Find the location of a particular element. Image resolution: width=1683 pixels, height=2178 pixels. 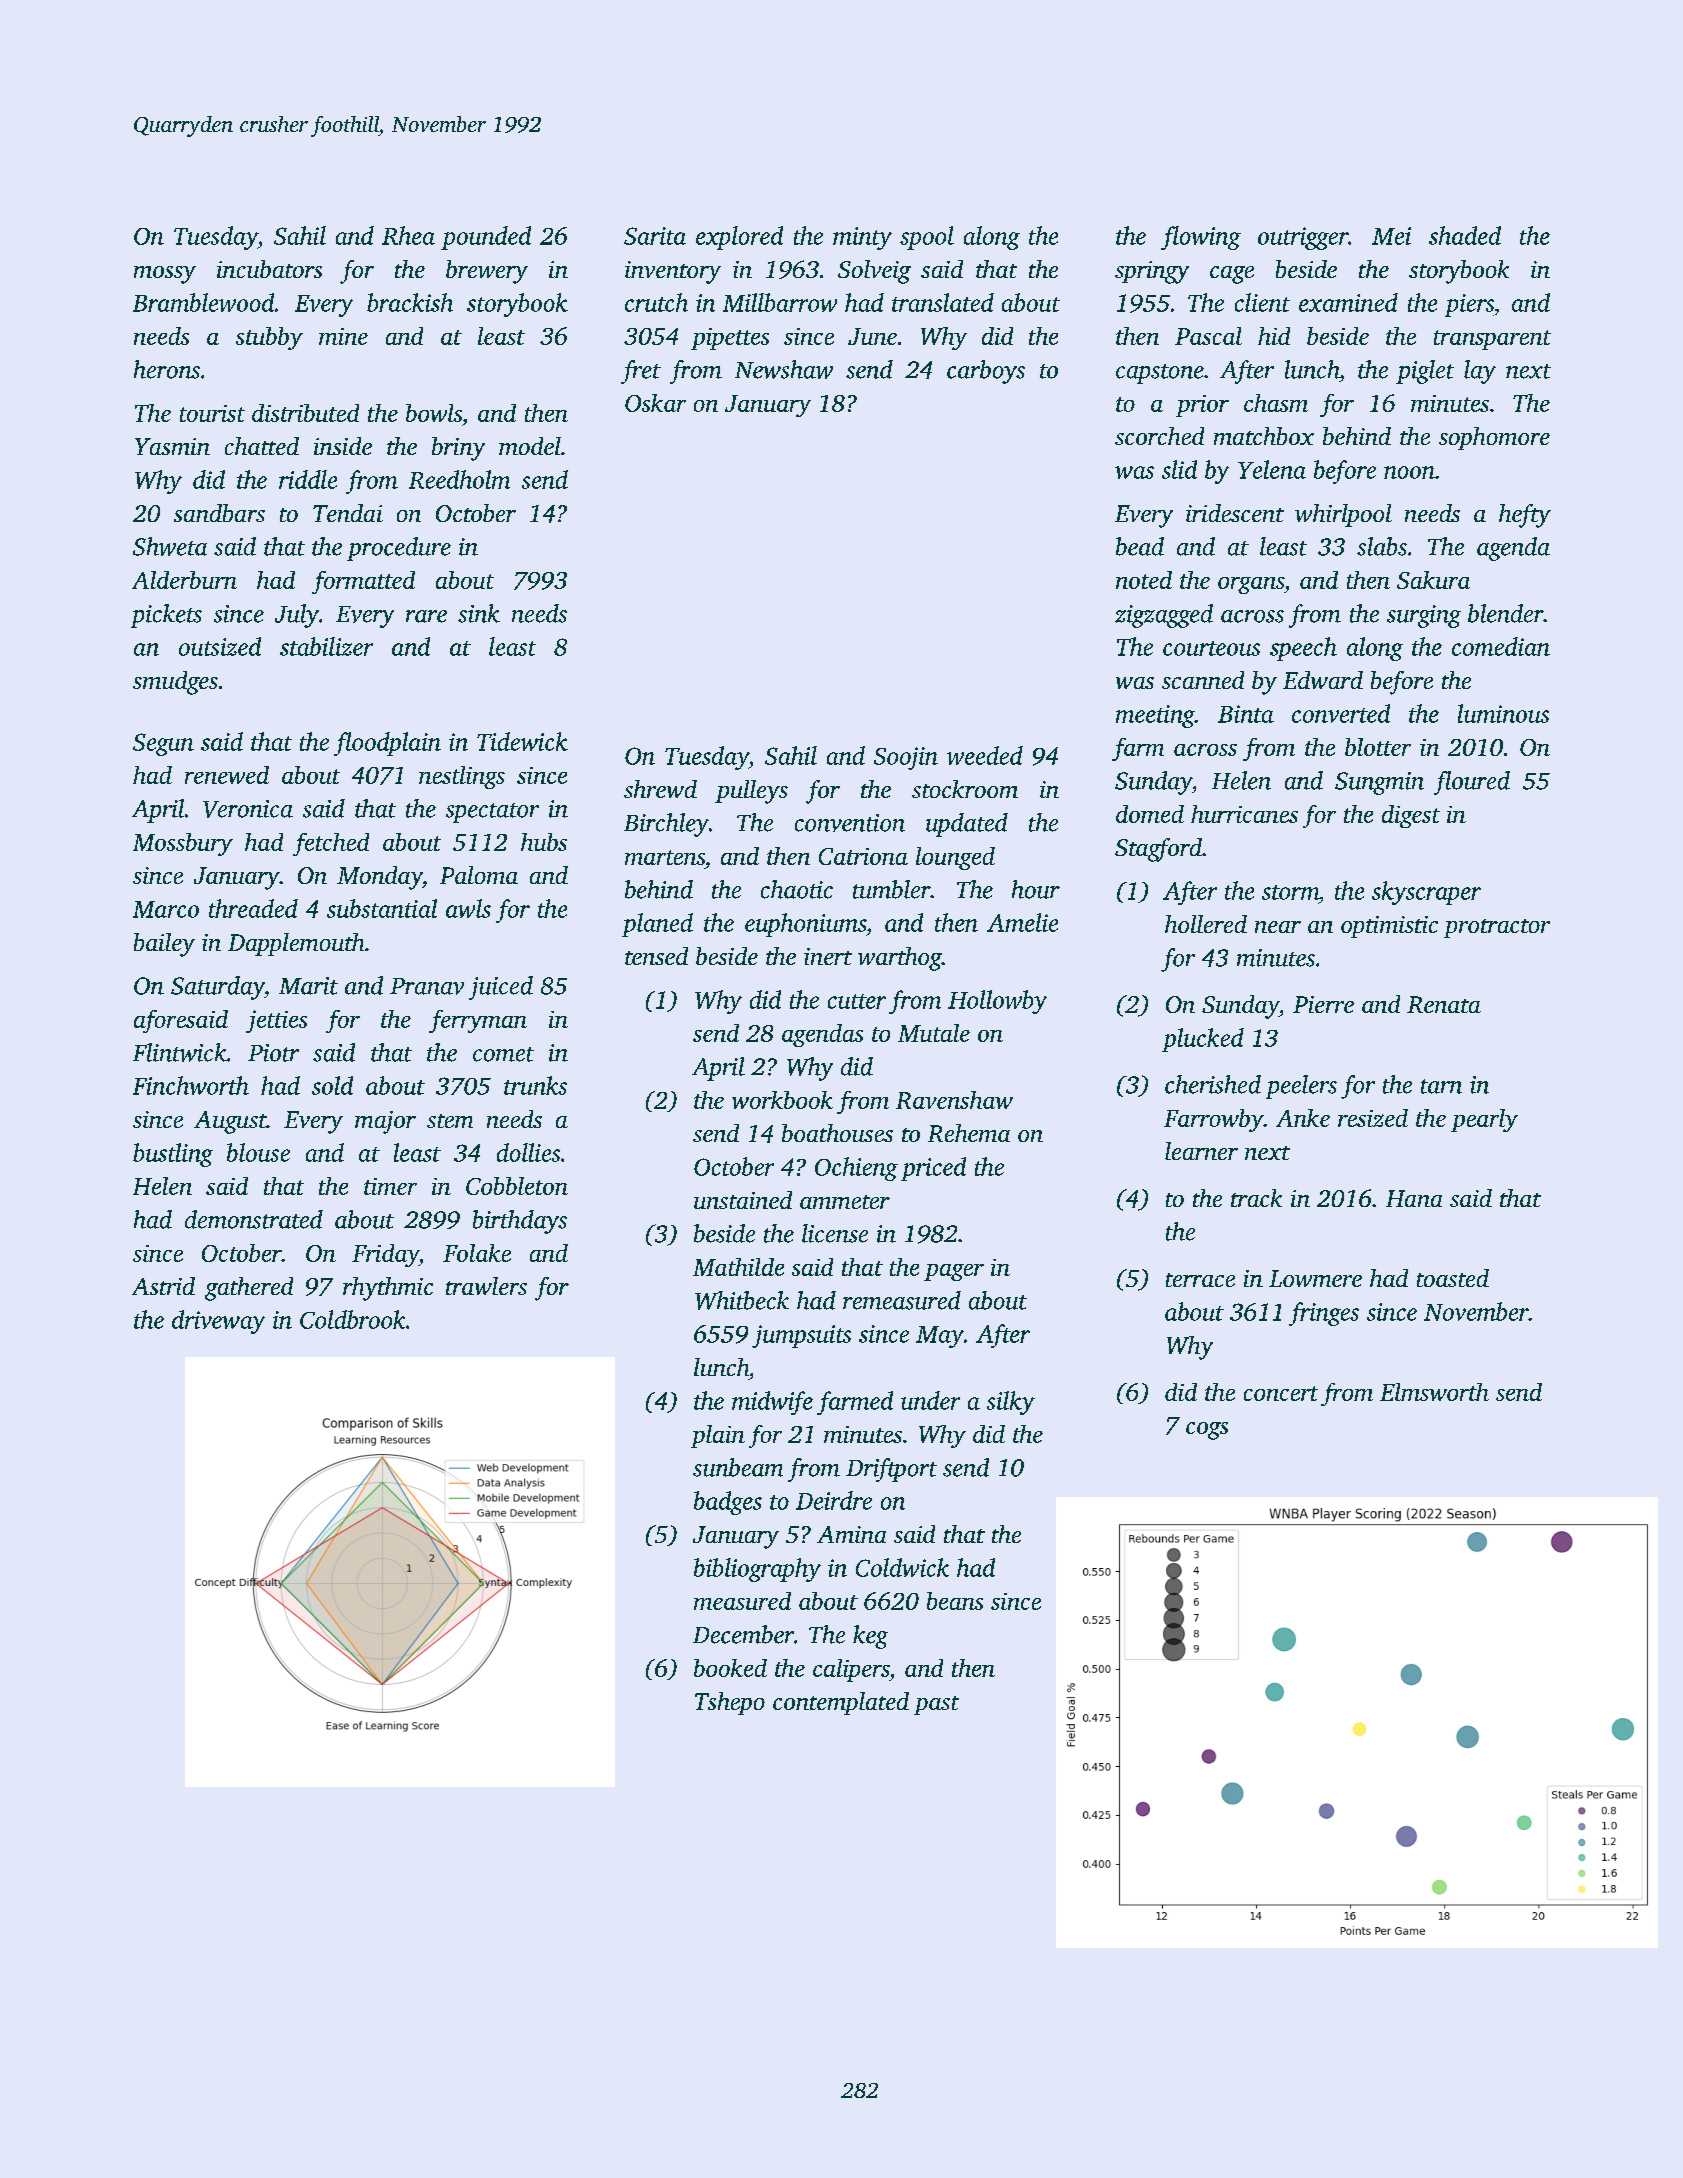

pulleys is located at coordinates (751, 792).
